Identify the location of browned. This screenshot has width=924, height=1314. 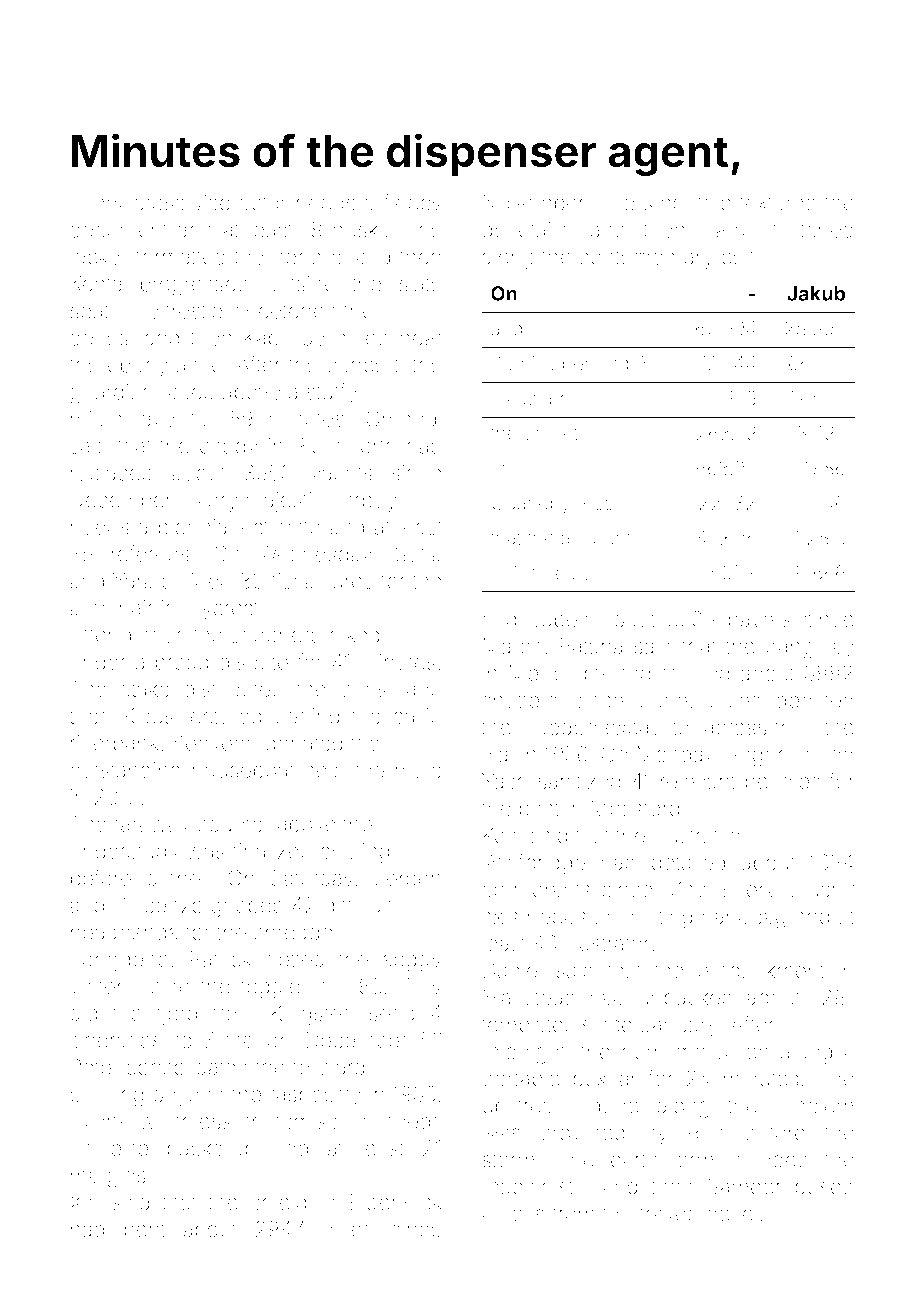
(582, 1132).
